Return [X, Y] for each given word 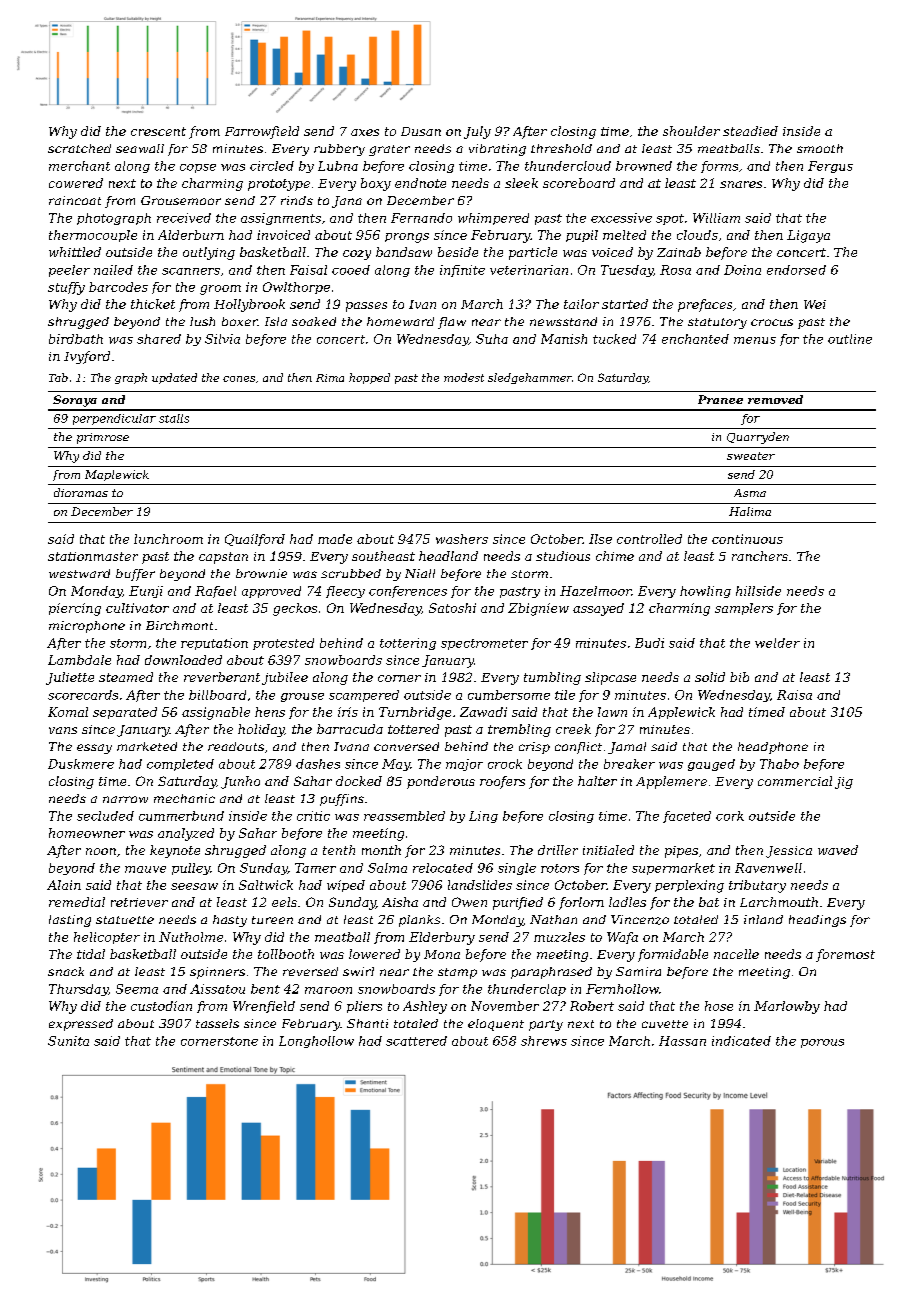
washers [462, 539]
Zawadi [483, 712]
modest [464, 377]
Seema [137, 989]
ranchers [760, 556]
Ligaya [808, 236]
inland [763, 919]
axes [365, 132]
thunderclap [527, 990]
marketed [147, 746]
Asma [750, 493]
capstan [223, 558]
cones [239, 379]
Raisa [794, 695]
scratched [79, 148]
